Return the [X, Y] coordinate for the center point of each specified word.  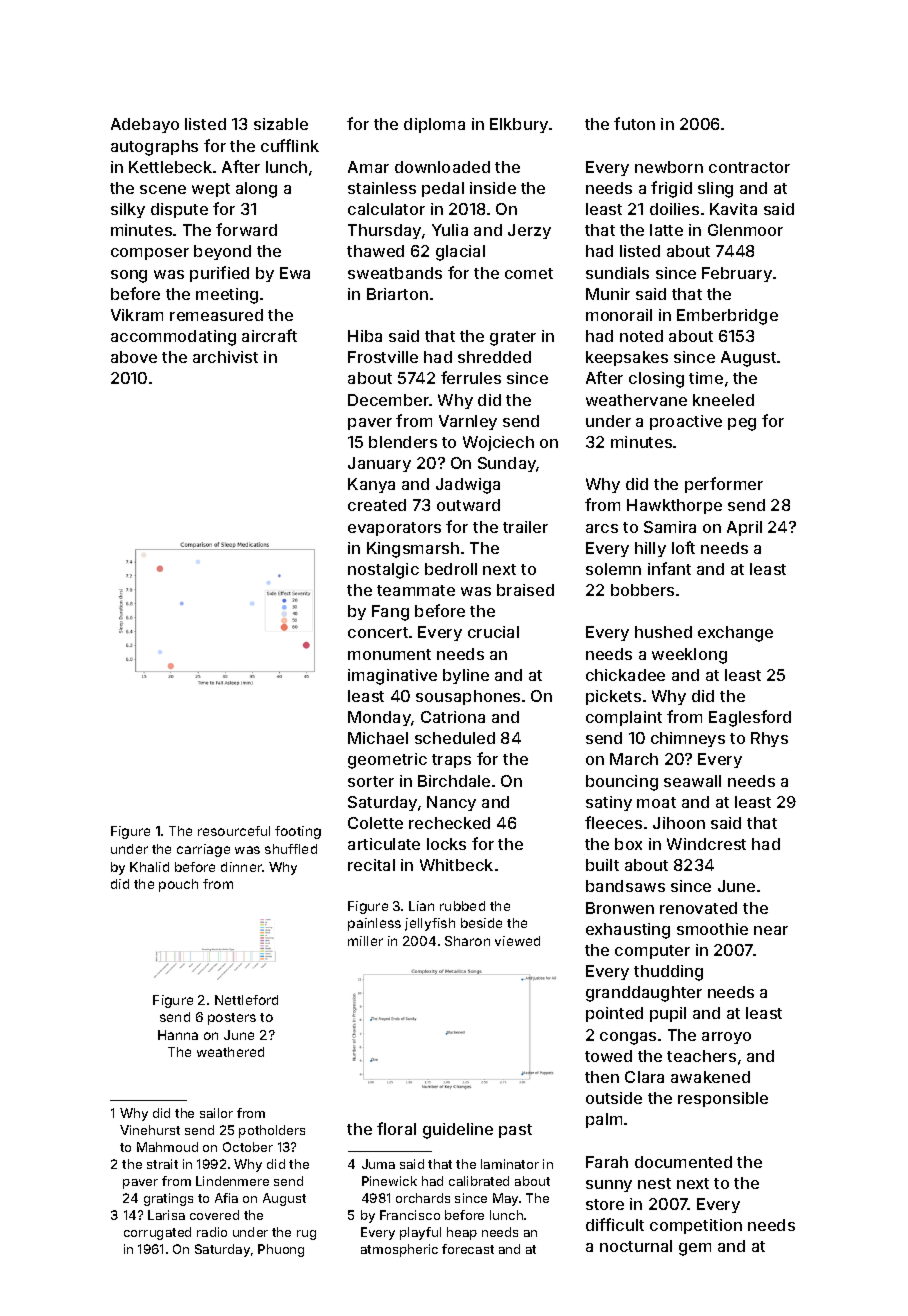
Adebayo [145, 125]
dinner [241, 867]
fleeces [613, 822]
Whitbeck [456, 865]
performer [724, 485]
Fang [390, 613]
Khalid [149, 867]
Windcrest [706, 844]
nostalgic [383, 571]
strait [162, 1164]
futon [634, 123]
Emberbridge [727, 317]
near [771, 930]
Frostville [383, 357]
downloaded [442, 167]
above [134, 357]
